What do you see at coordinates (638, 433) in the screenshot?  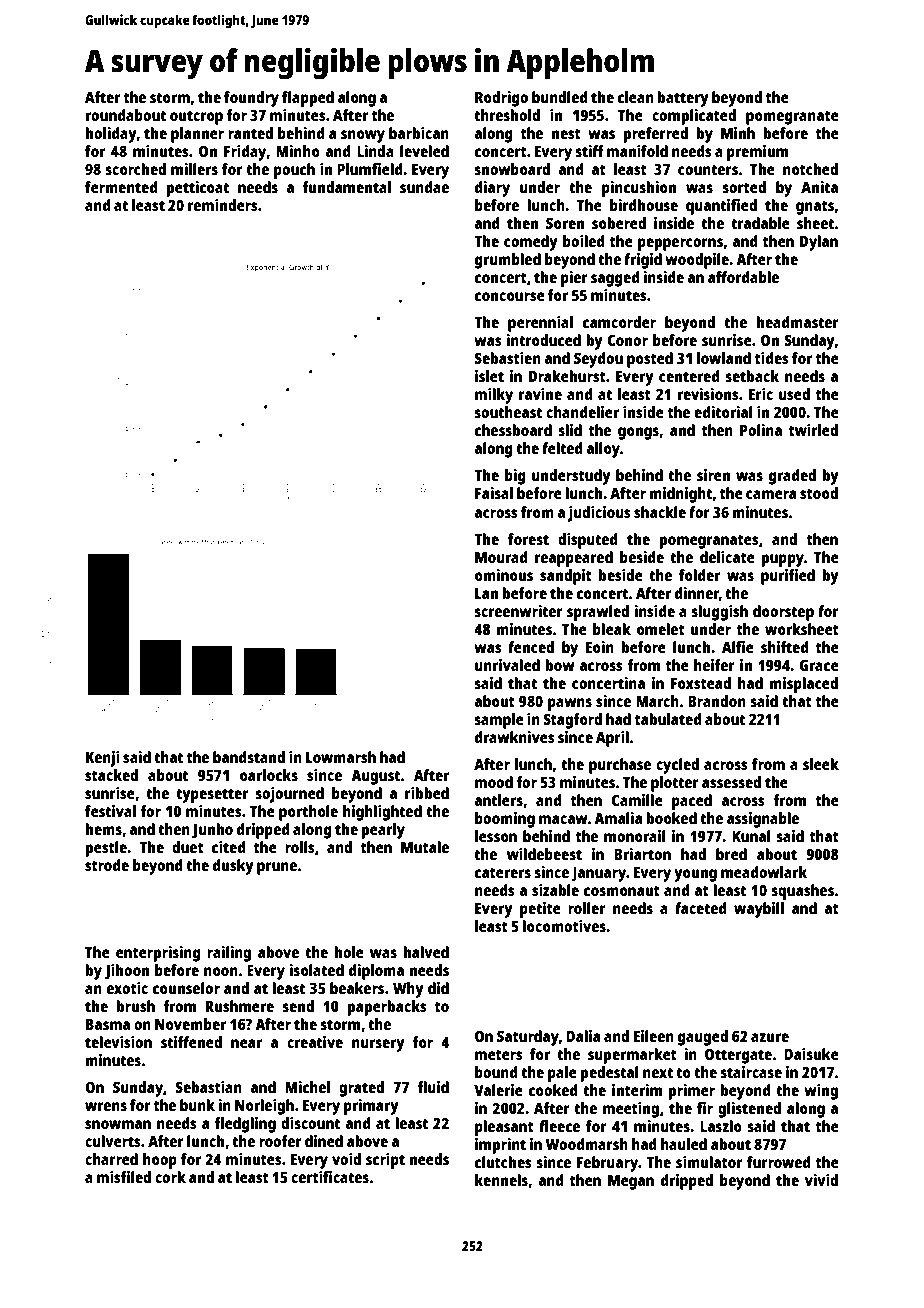 I see `gongs` at bounding box center [638, 433].
